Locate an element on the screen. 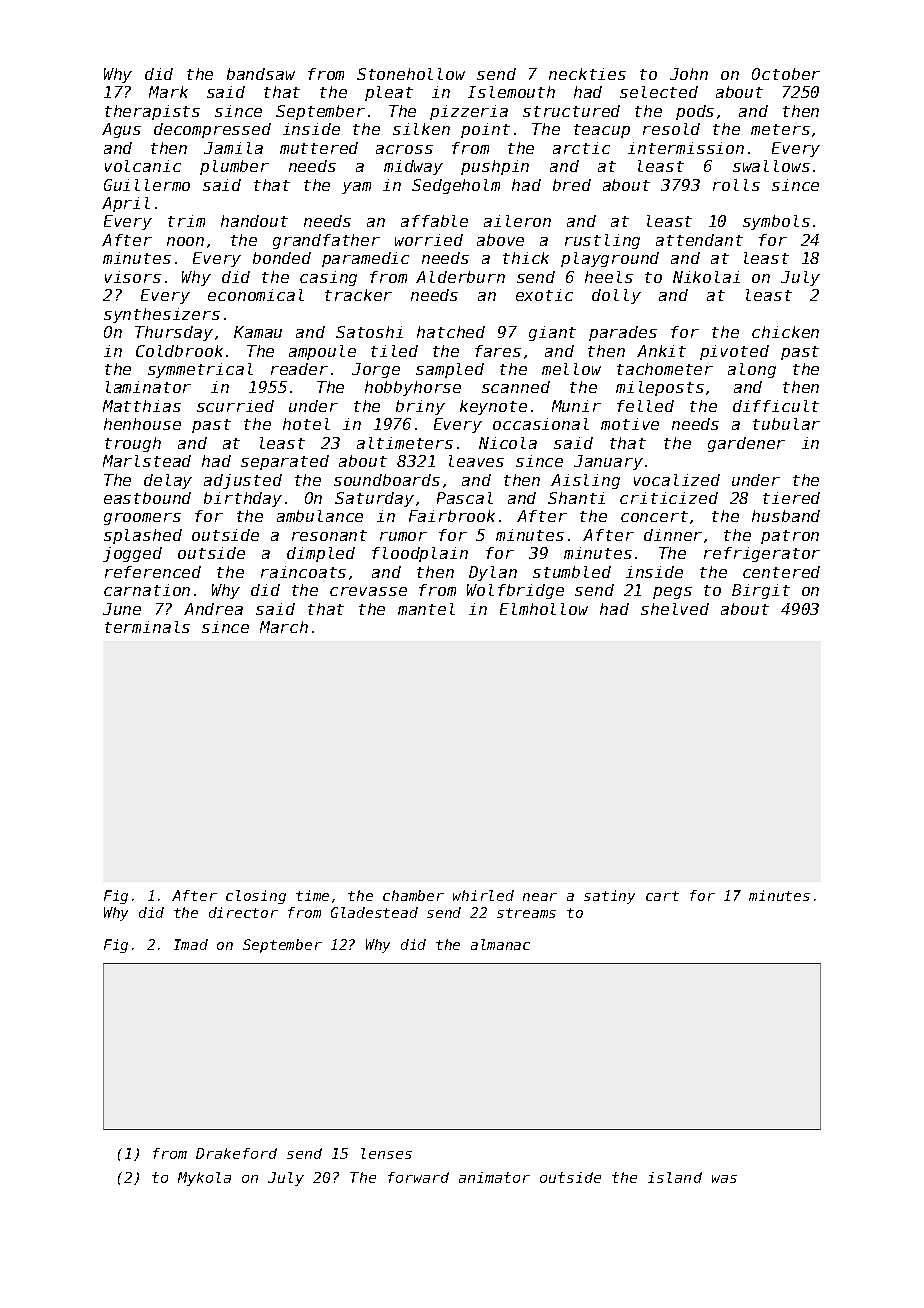 This screenshot has width=924, height=1308. Mykola is located at coordinates (204, 1179).
